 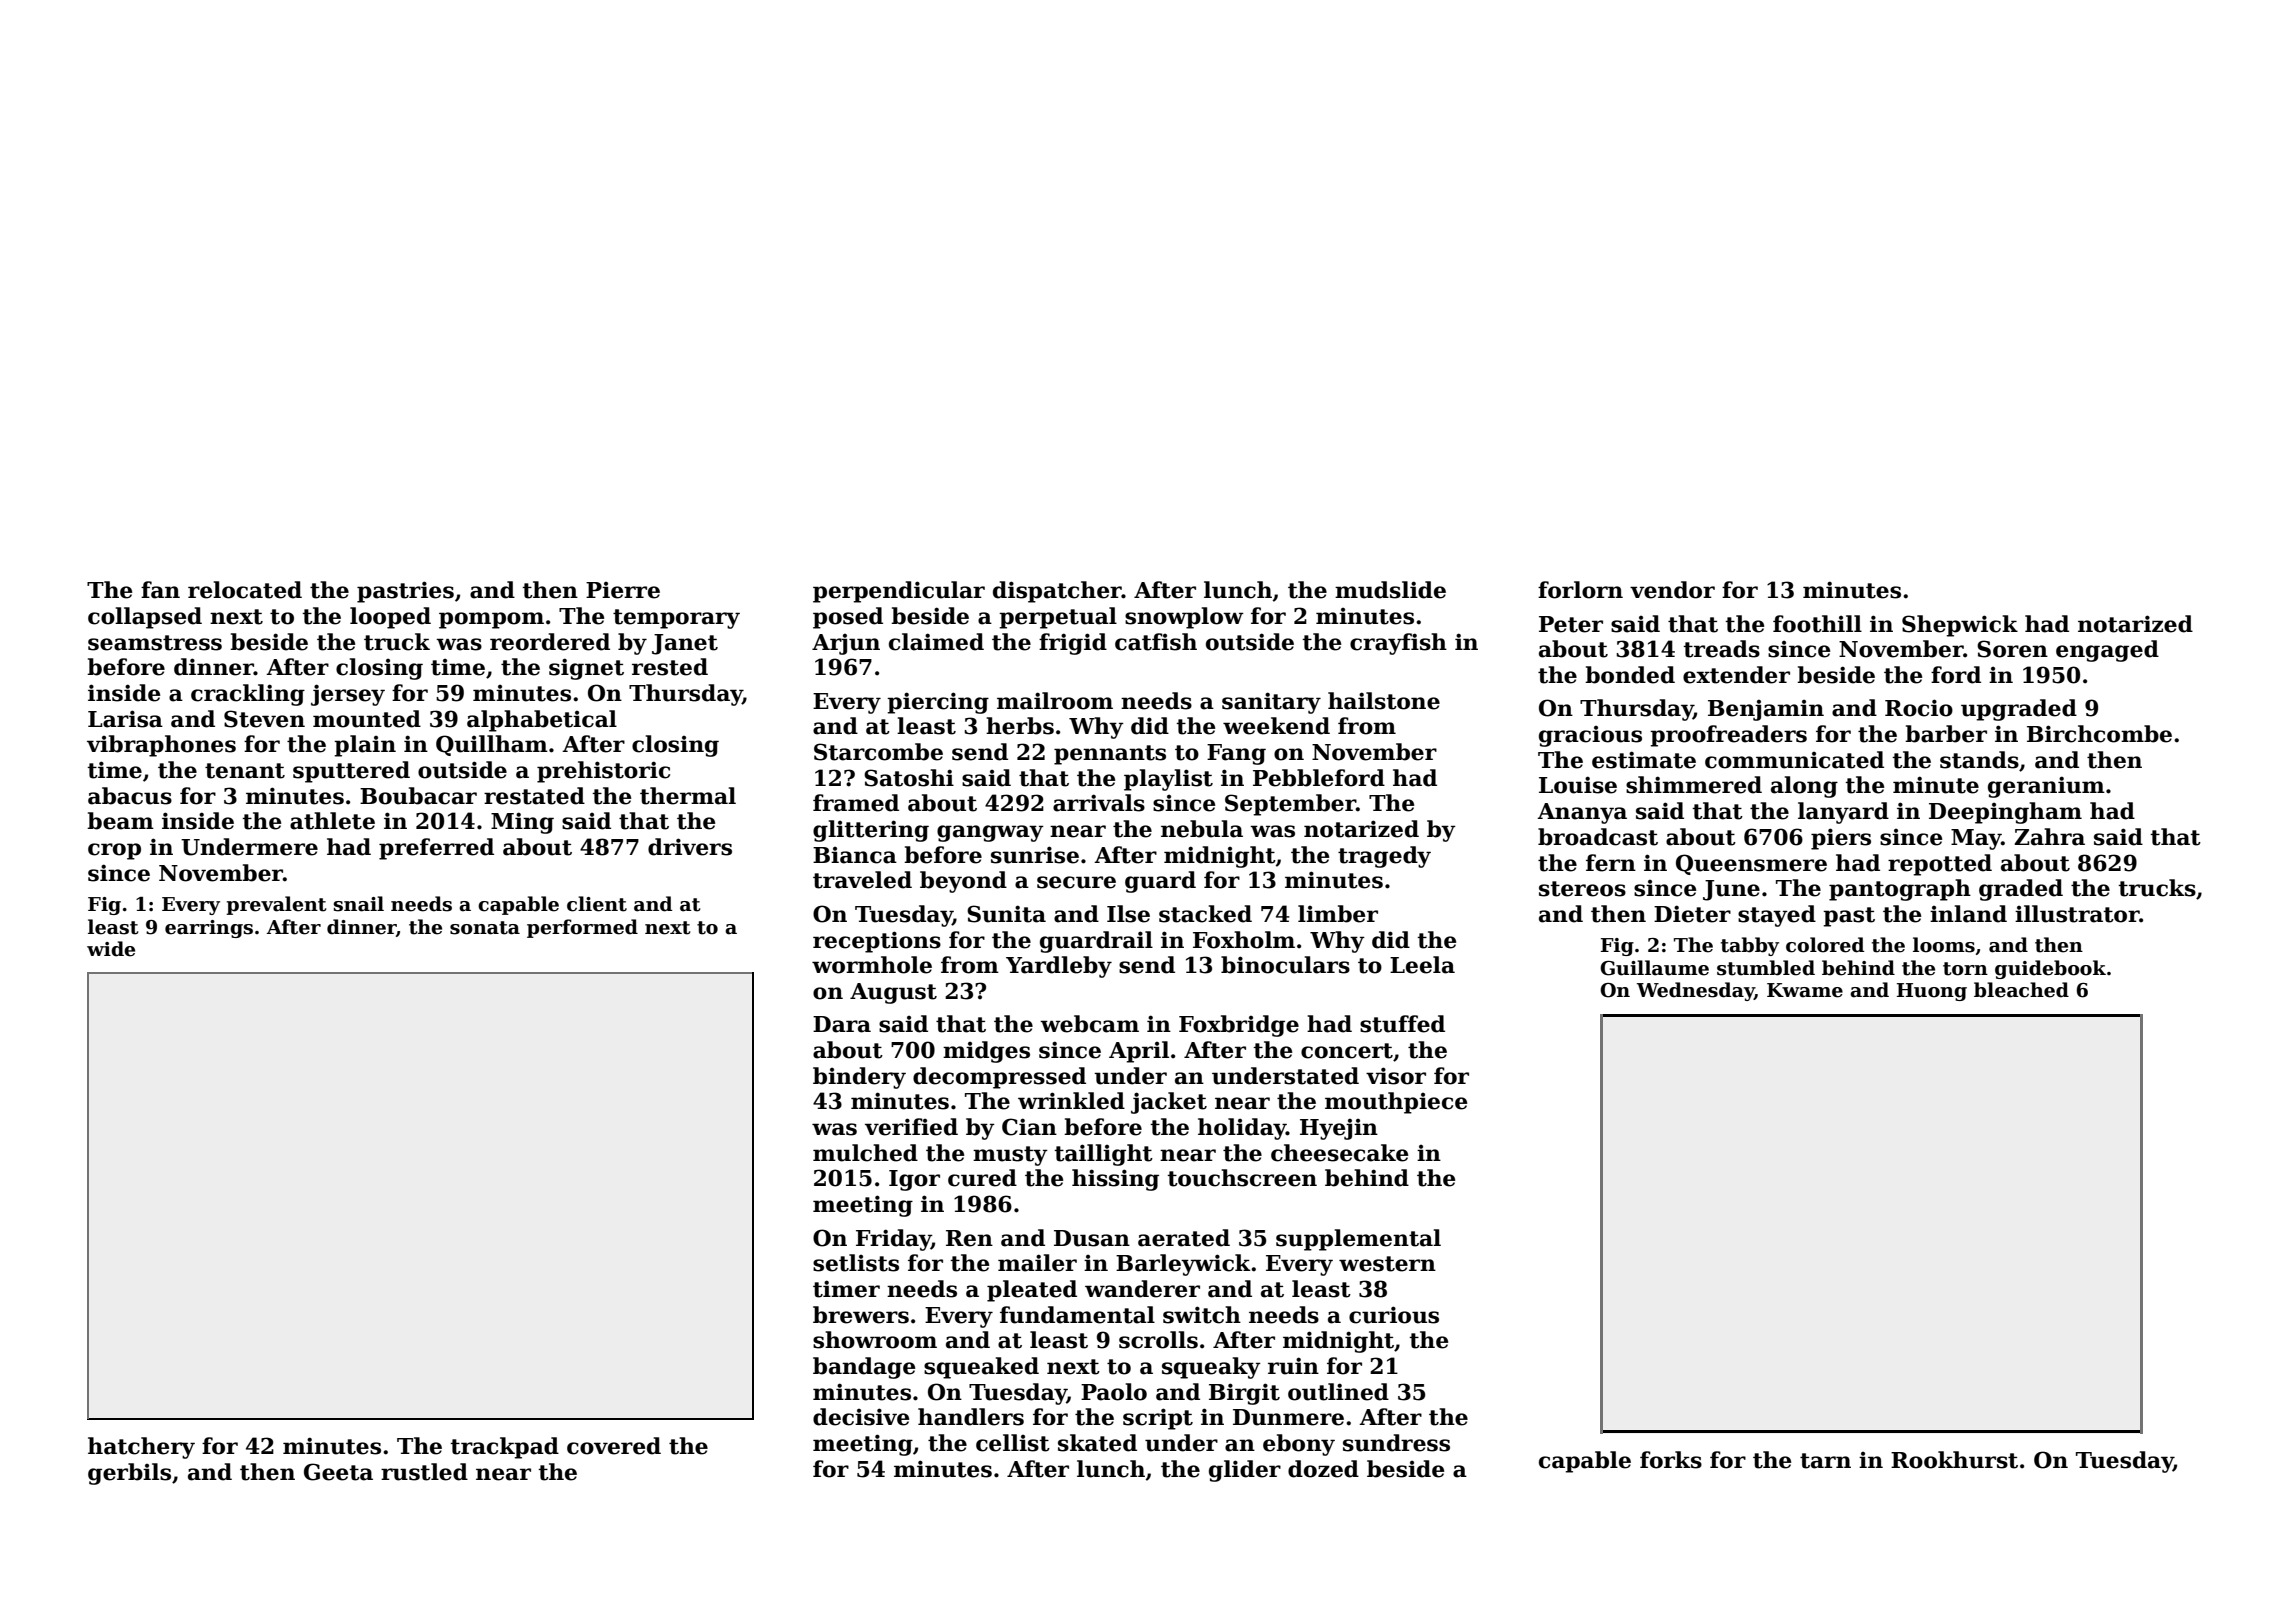 What do you see at coordinates (245, 590) in the screenshot?
I see `relocated` at bounding box center [245, 590].
